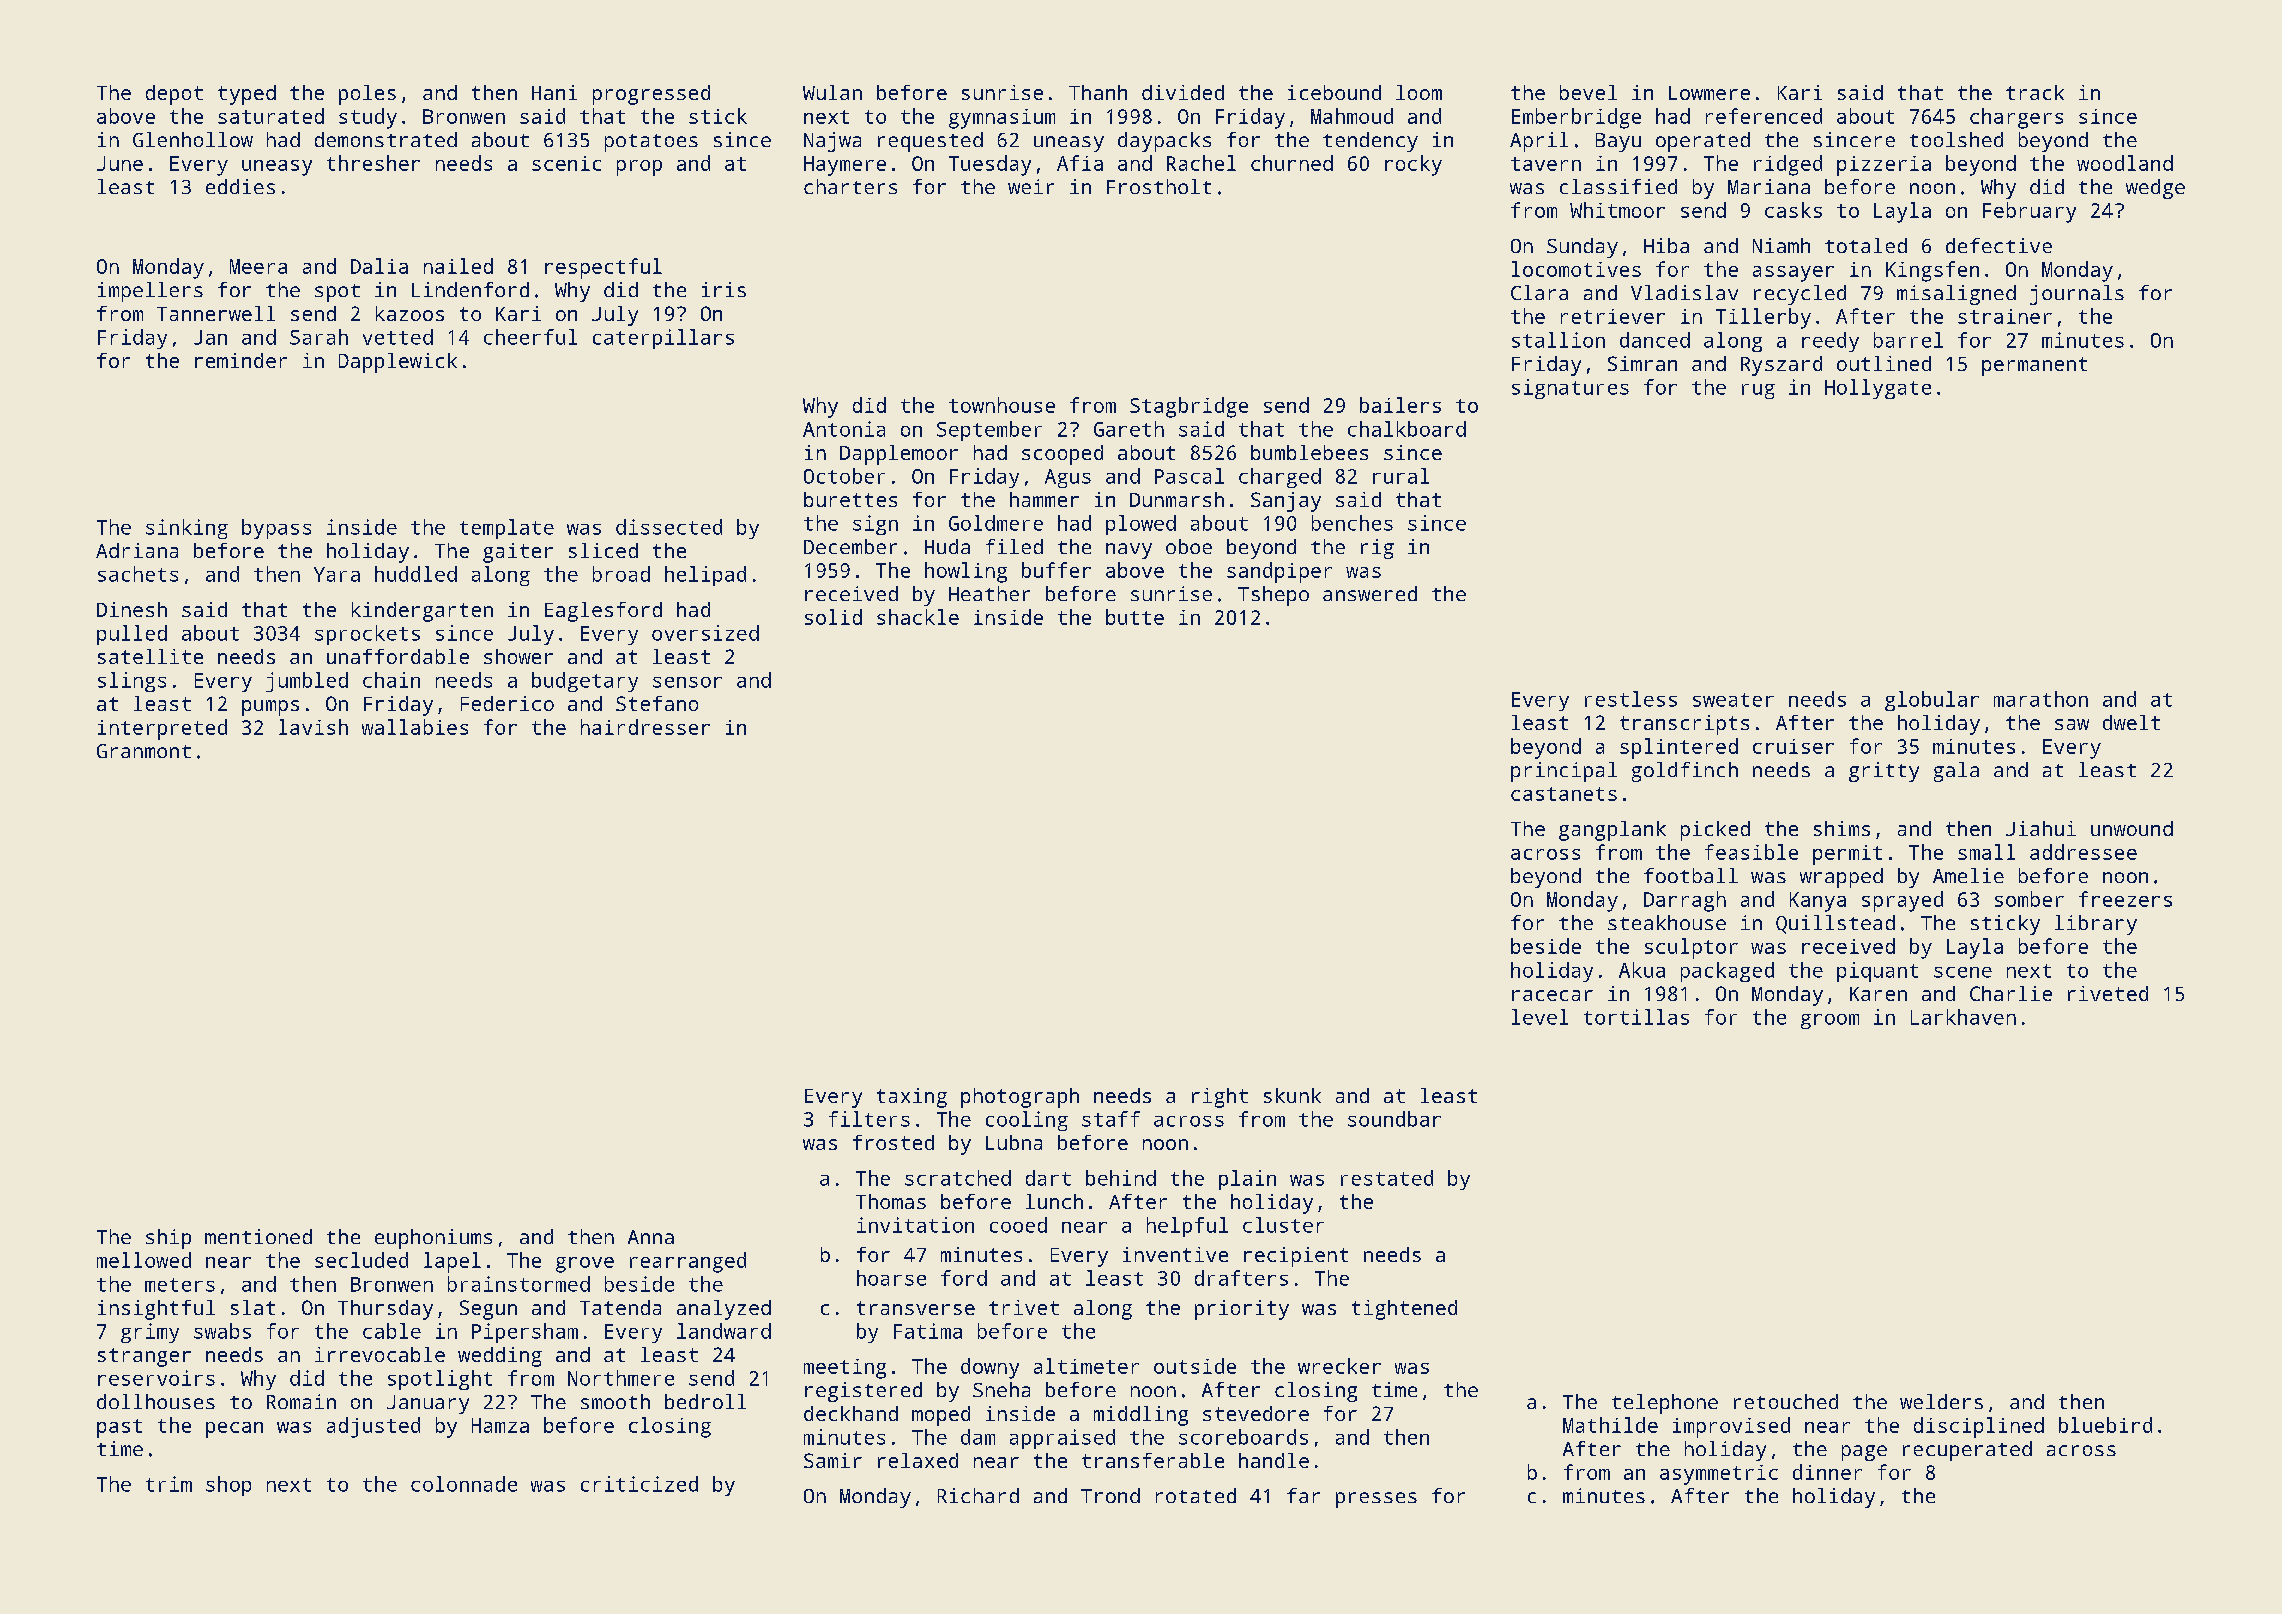 The width and height of the screenshot is (2282, 1614). I want to click on bevel, so click(1588, 92).
